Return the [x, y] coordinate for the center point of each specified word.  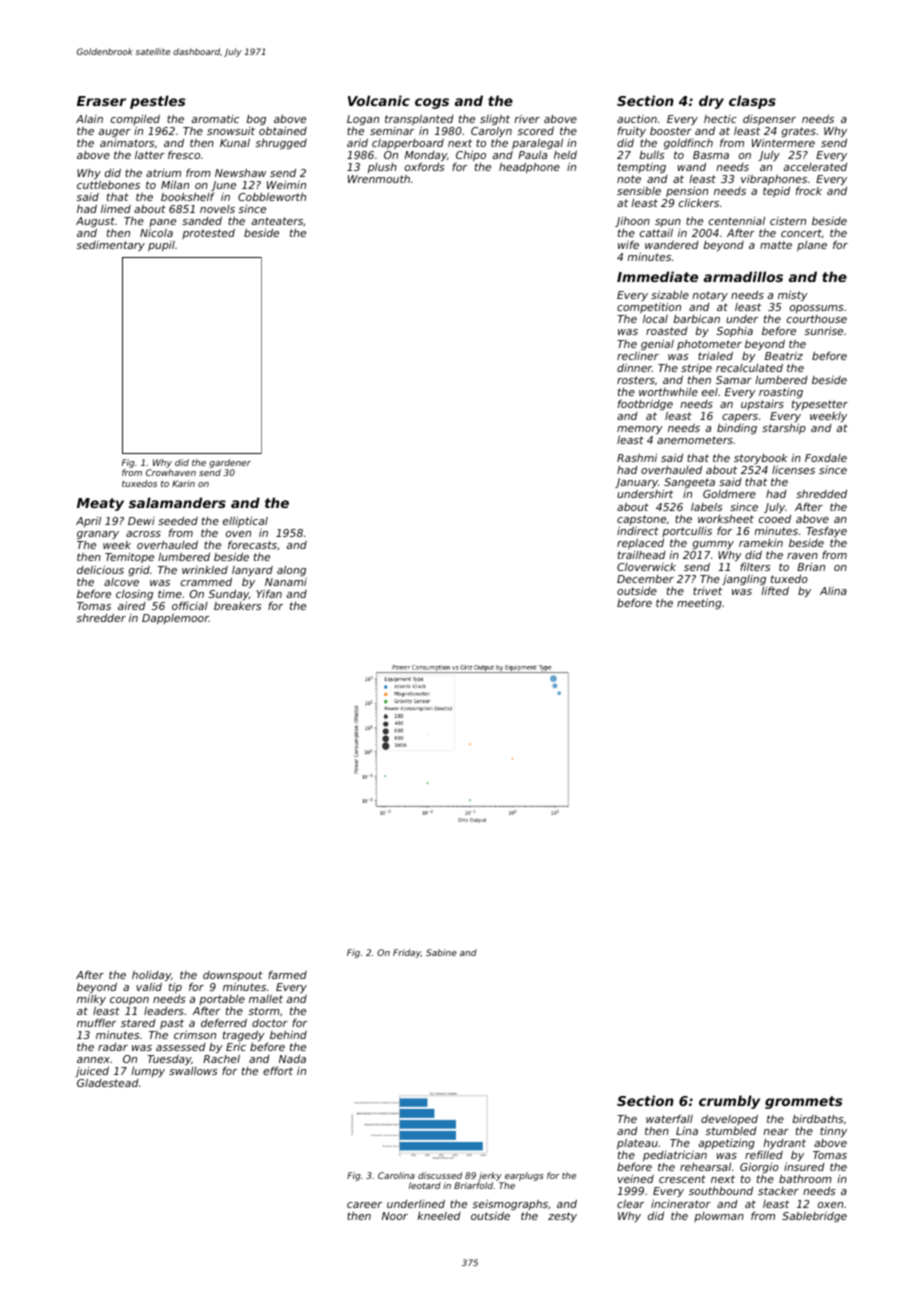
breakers [238, 606]
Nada [292, 1059]
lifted [775, 591]
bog [256, 120]
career [364, 1205]
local [655, 319]
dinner [634, 367]
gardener [230, 463]
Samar [734, 380]
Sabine [441, 952]
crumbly [729, 1102]
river [527, 119]
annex [94, 1060]
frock [809, 190]
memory [640, 431]
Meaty [100, 504]
